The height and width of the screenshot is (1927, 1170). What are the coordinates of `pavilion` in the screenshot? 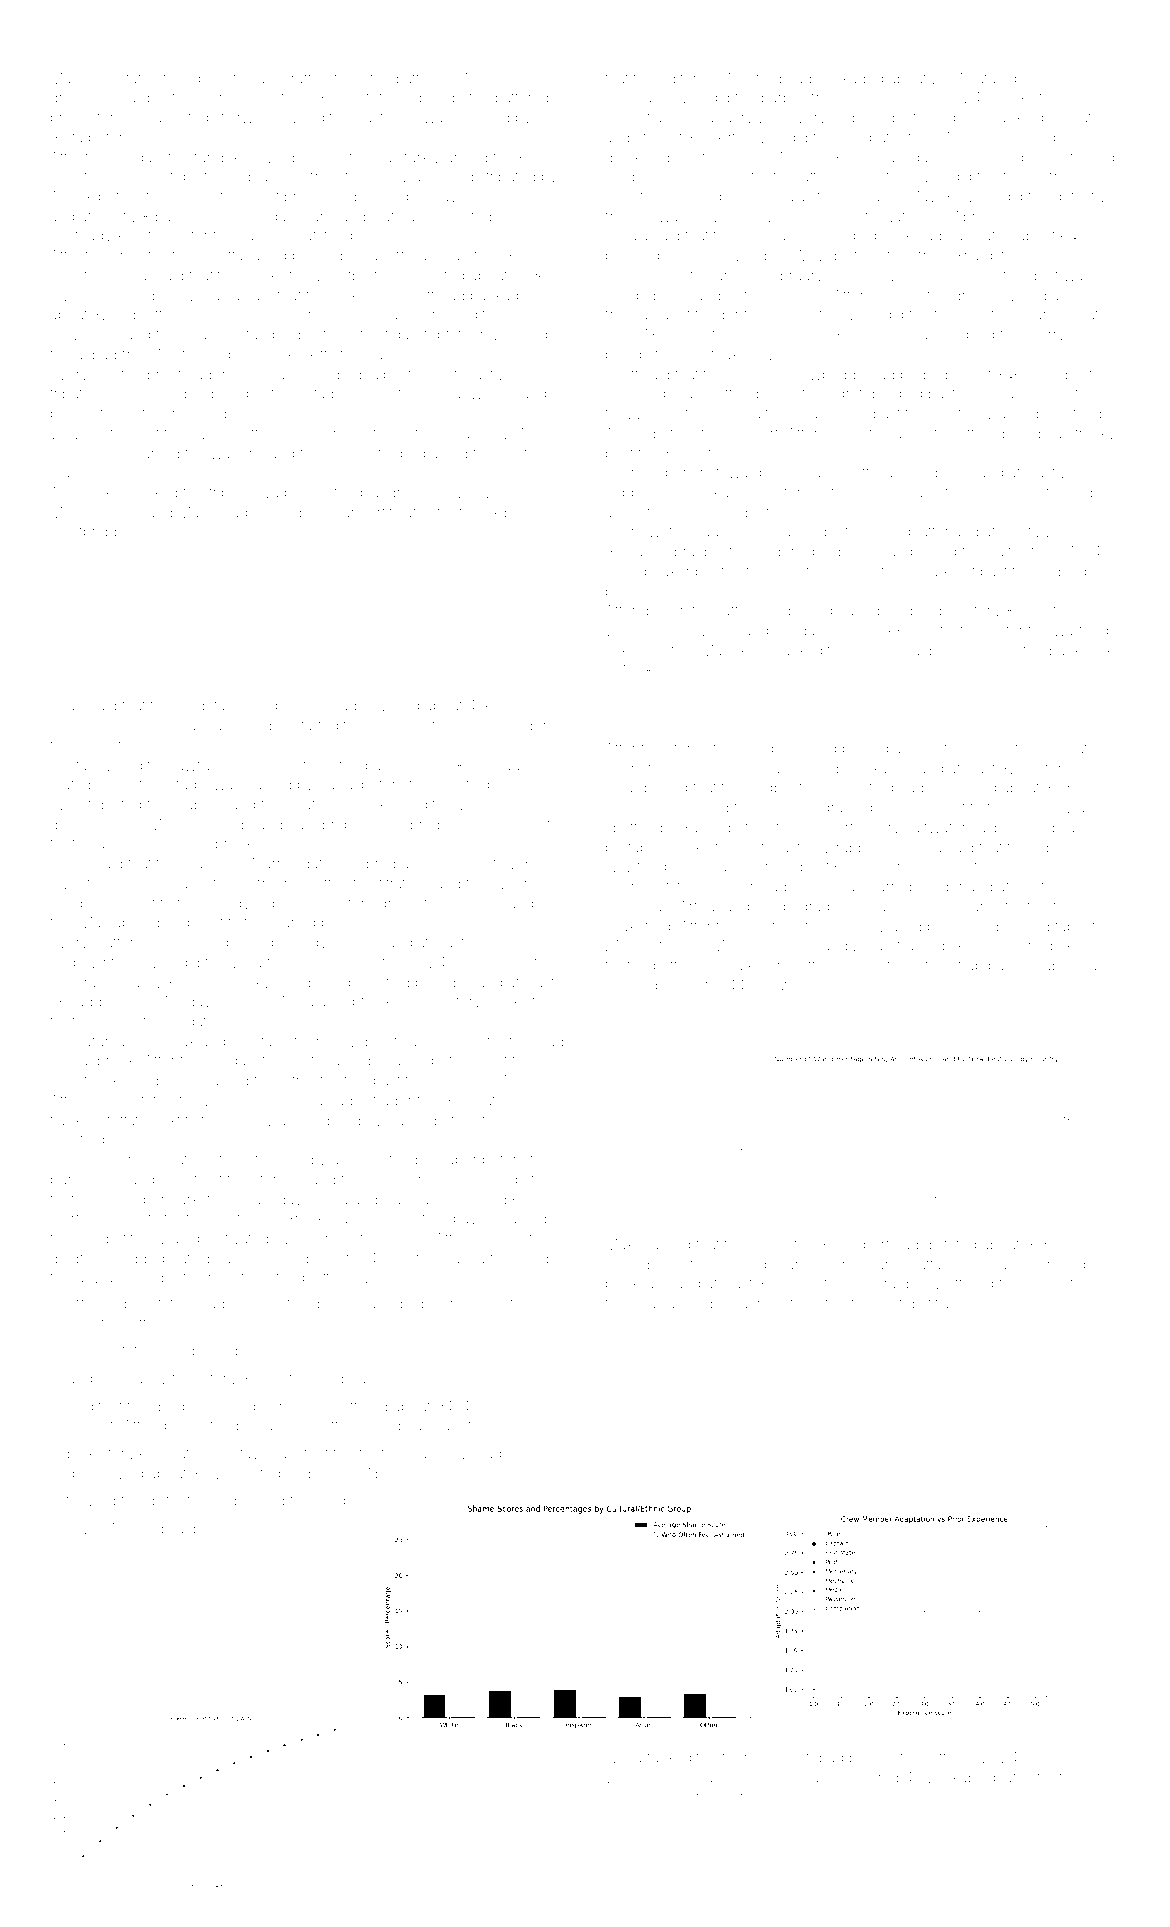 It's located at (479, 1220).
